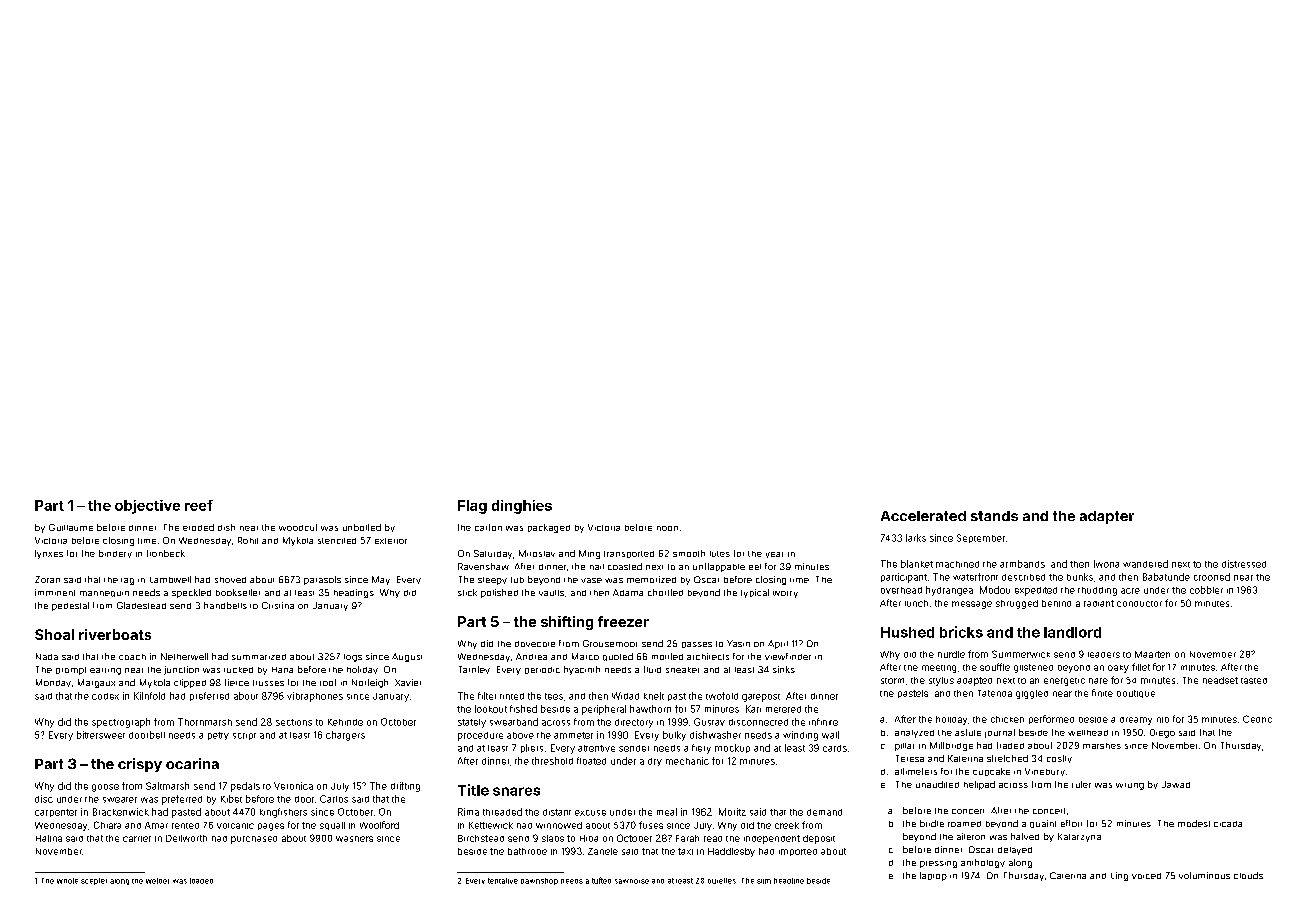 This image has height=924, width=1308. Describe the element at coordinates (585, 656) in the image. I see `Marco` at that location.
